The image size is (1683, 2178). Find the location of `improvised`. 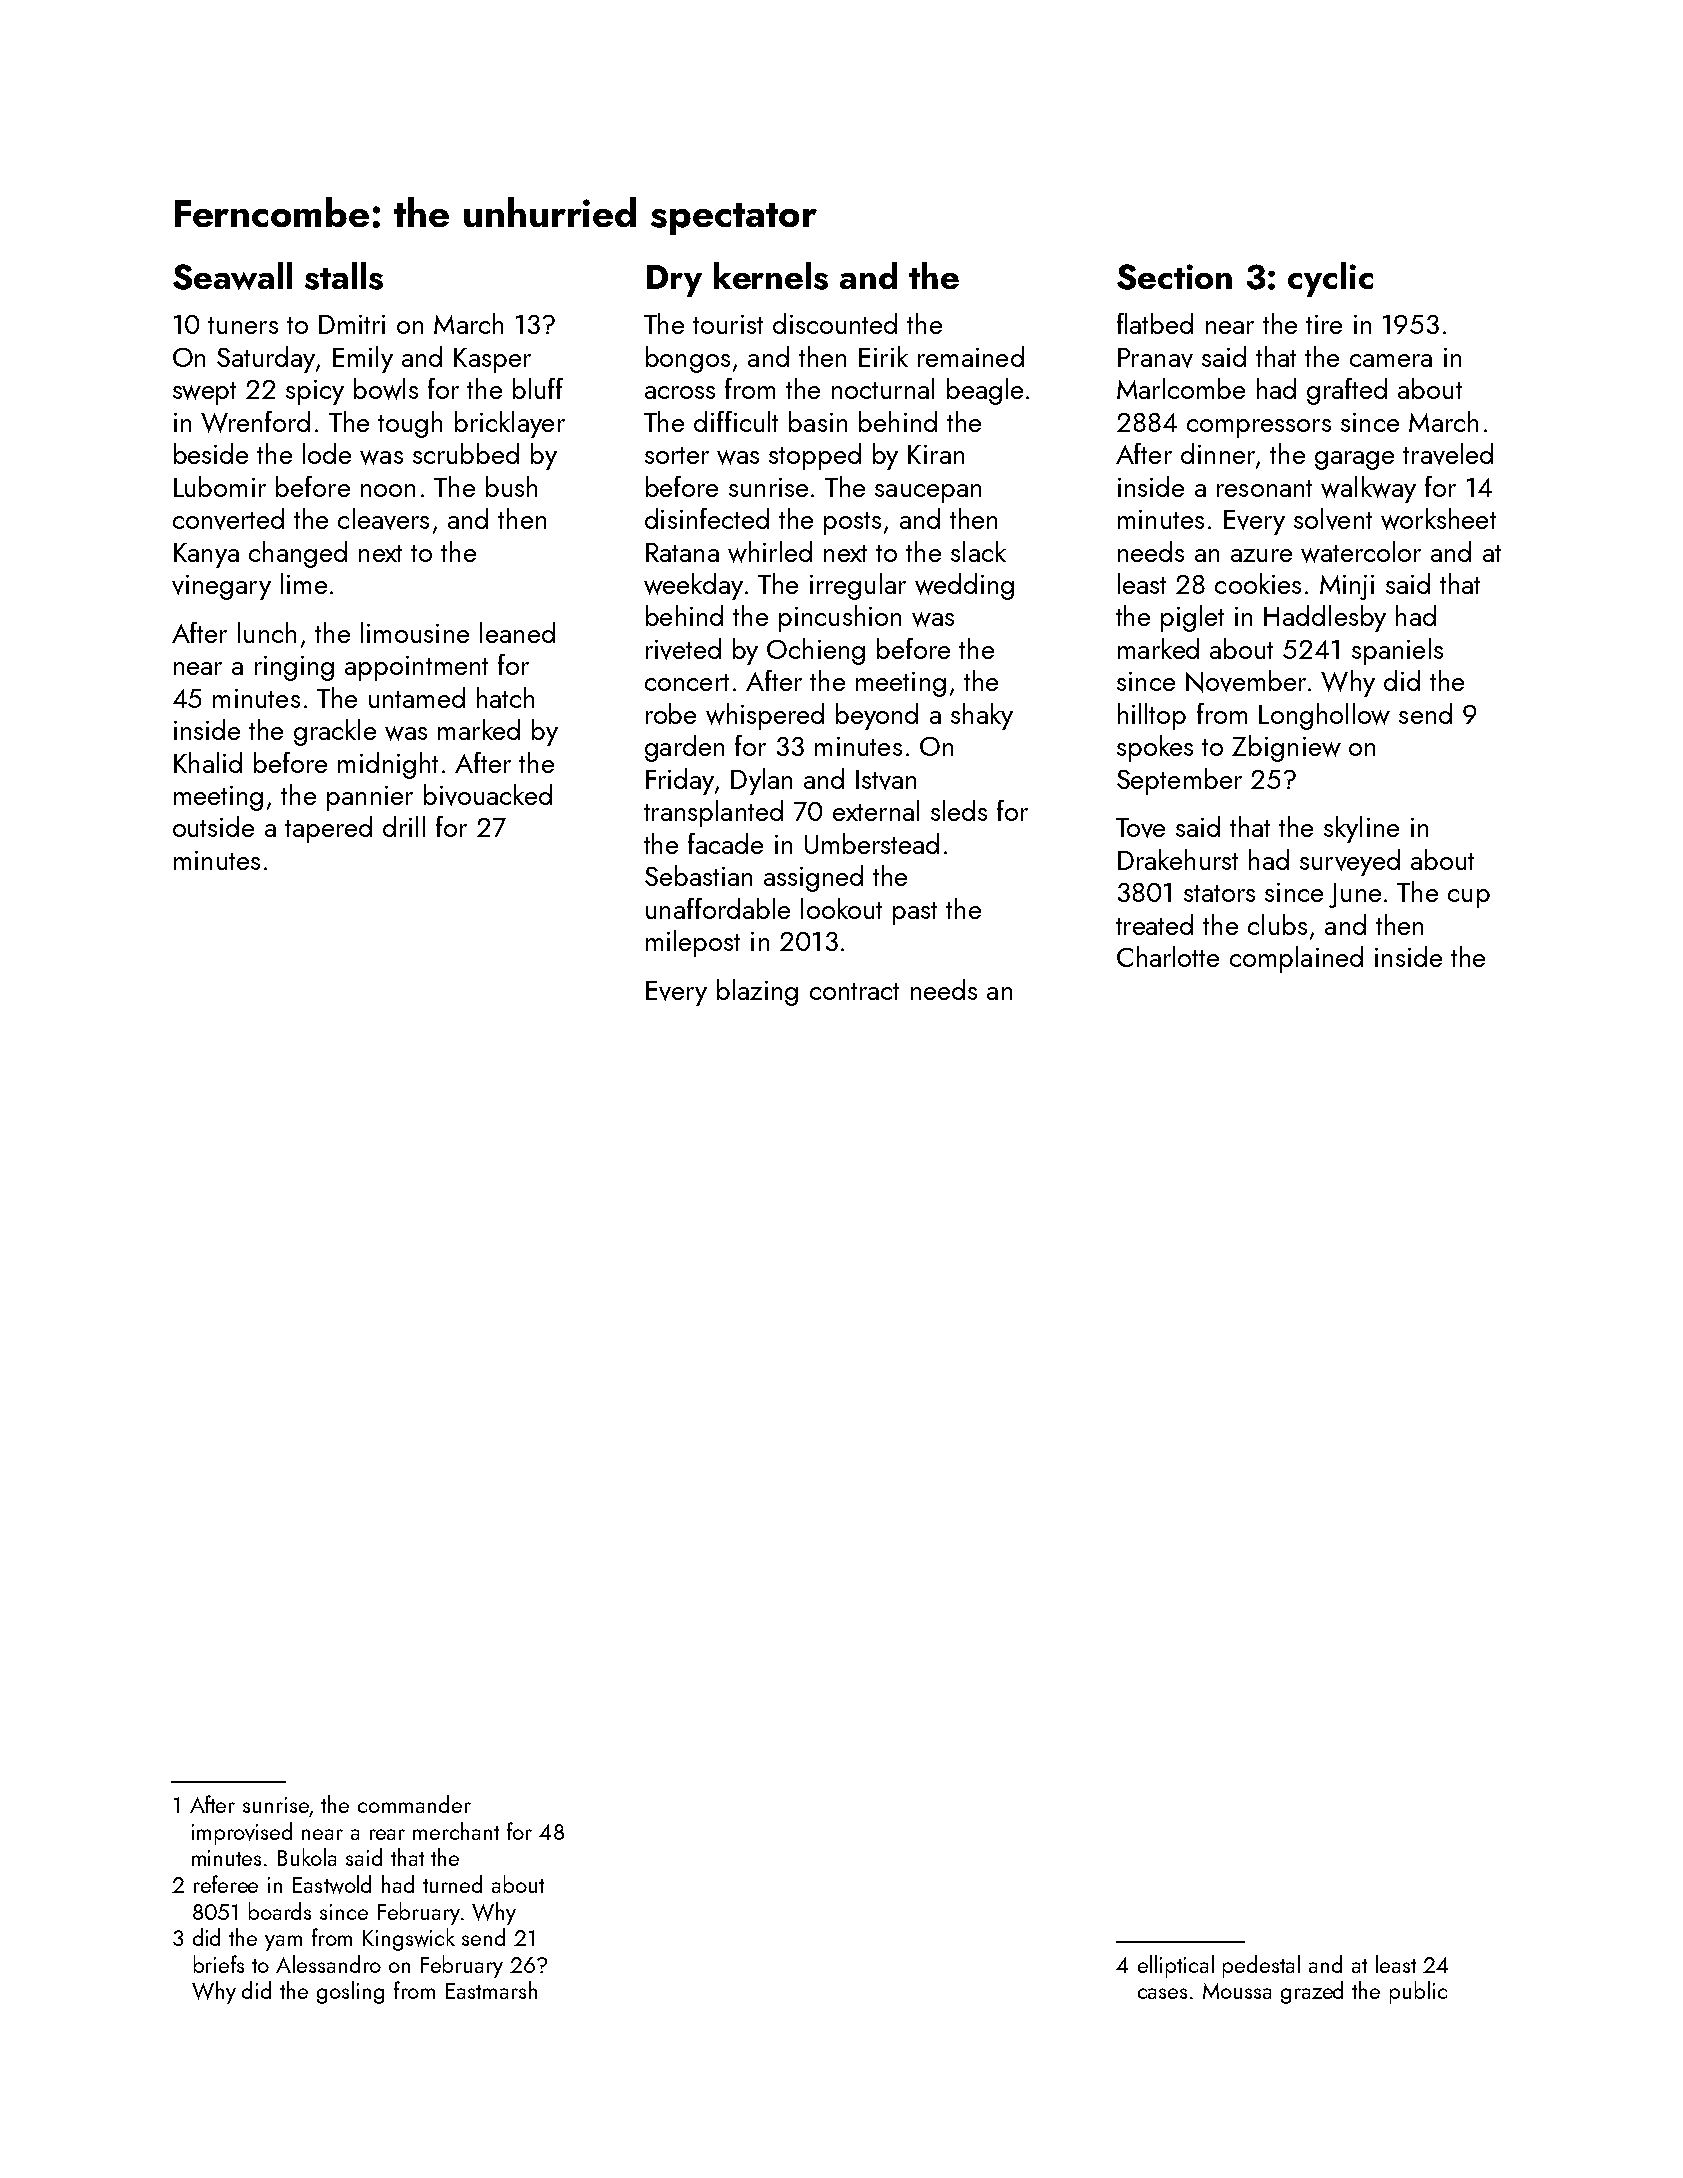

improvised is located at coordinates (242, 1833).
